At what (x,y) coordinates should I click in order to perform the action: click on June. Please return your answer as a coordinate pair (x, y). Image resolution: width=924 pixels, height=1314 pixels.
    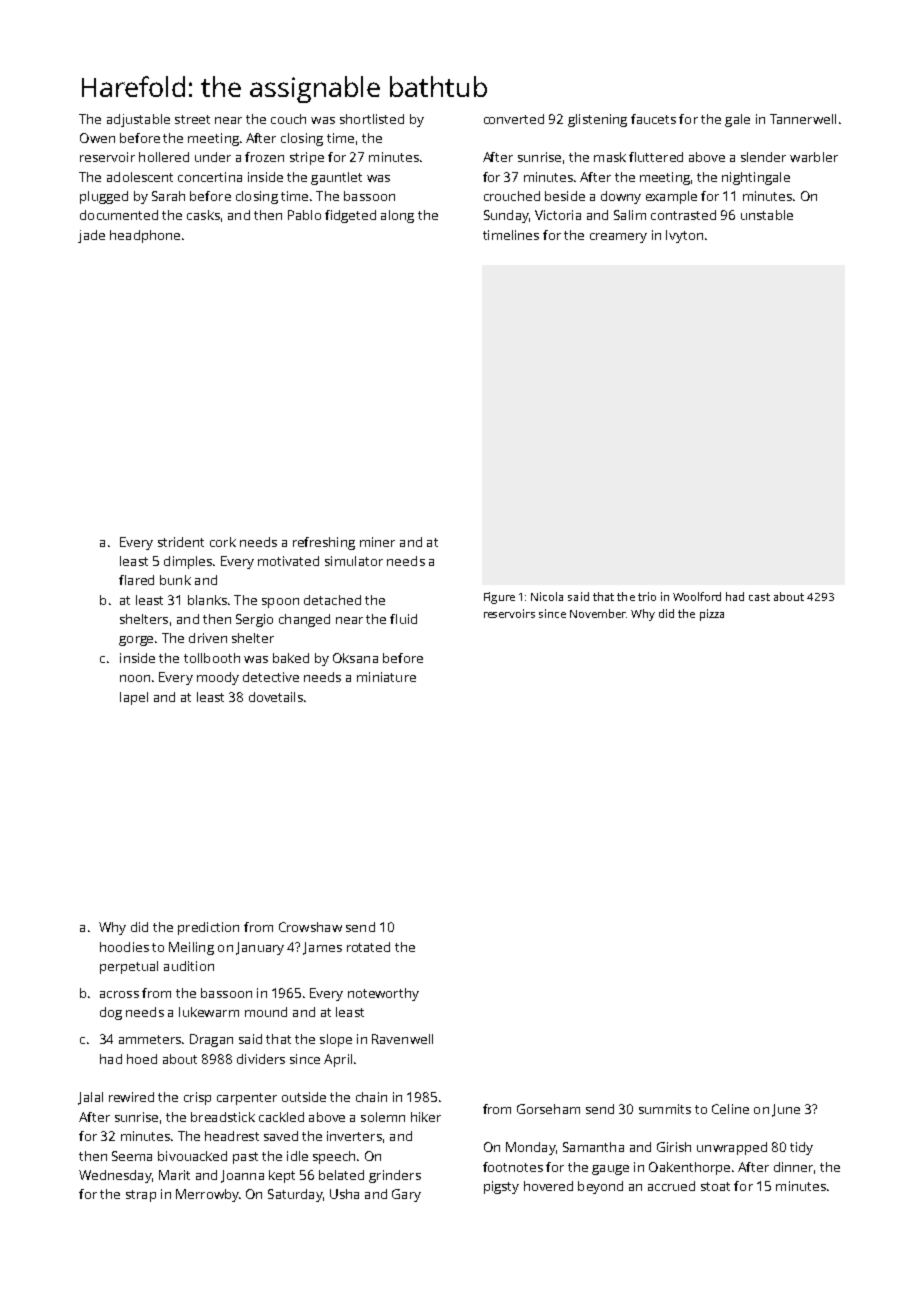
    Looking at the image, I should click on (786, 1110).
